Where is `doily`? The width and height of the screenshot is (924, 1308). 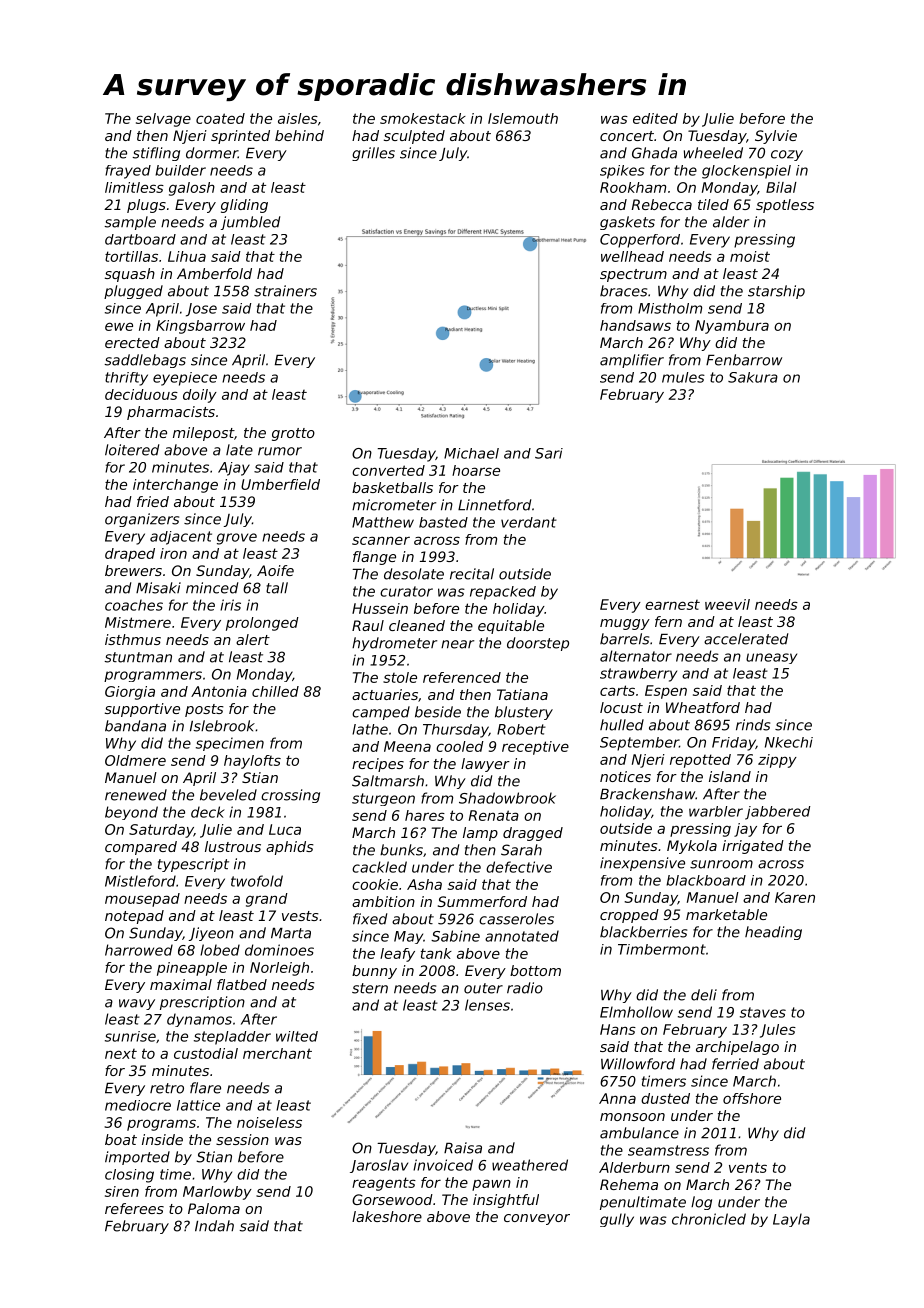 doily is located at coordinates (200, 396).
